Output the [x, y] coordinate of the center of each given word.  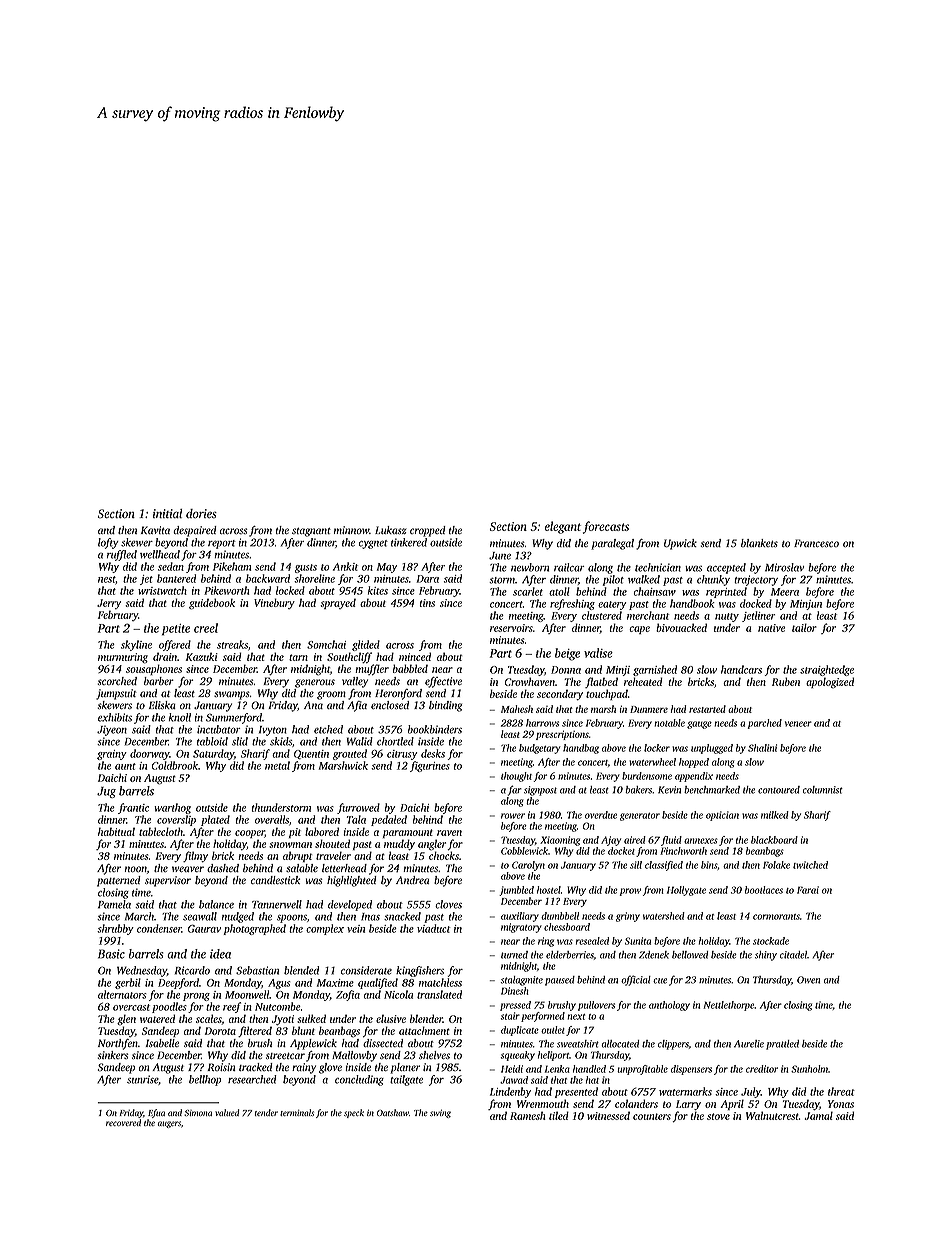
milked [775, 815]
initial [167, 513]
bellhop [205, 1080]
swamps [232, 695]
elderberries [570, 955]
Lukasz [391, 530]
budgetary [539, 749]
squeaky [518, 1056]
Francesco [816, 543]
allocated [620, 1044]
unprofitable [642, 1070]
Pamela [114, 904]
